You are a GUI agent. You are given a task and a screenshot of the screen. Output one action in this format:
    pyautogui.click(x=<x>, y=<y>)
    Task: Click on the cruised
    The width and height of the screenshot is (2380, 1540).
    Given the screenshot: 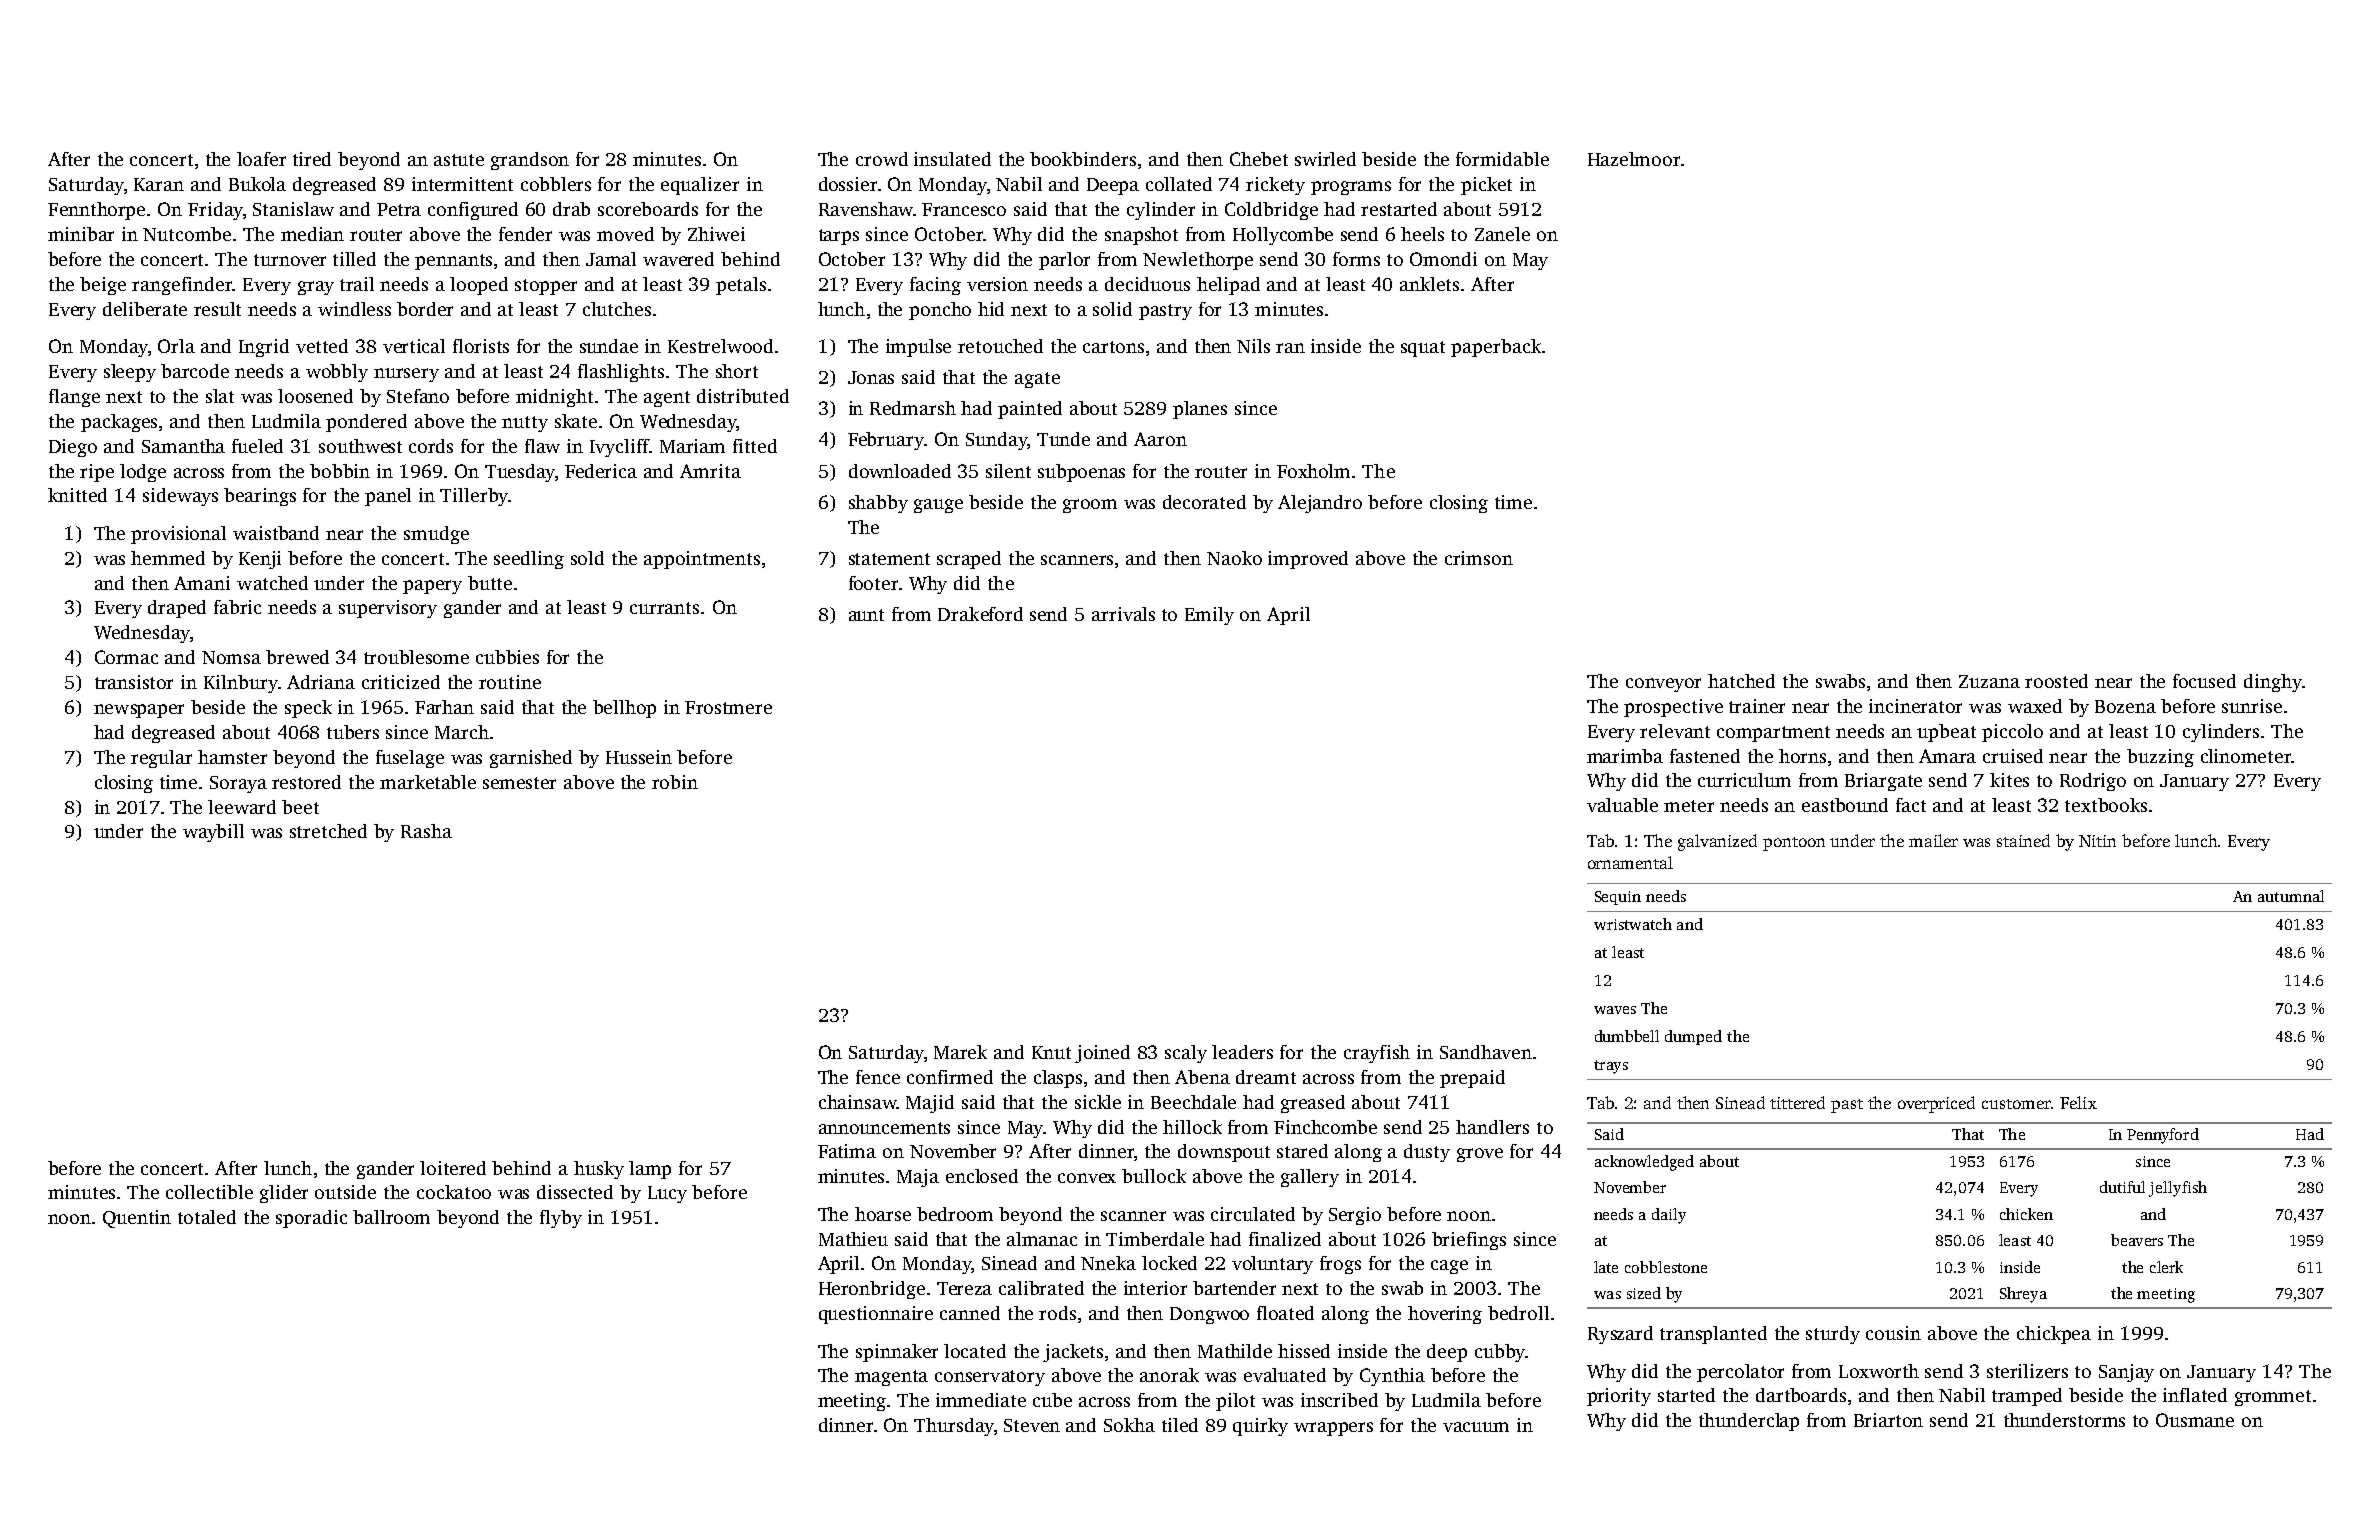 What is the action you would take?
    pyautogui.click(x=2013, y=756)
